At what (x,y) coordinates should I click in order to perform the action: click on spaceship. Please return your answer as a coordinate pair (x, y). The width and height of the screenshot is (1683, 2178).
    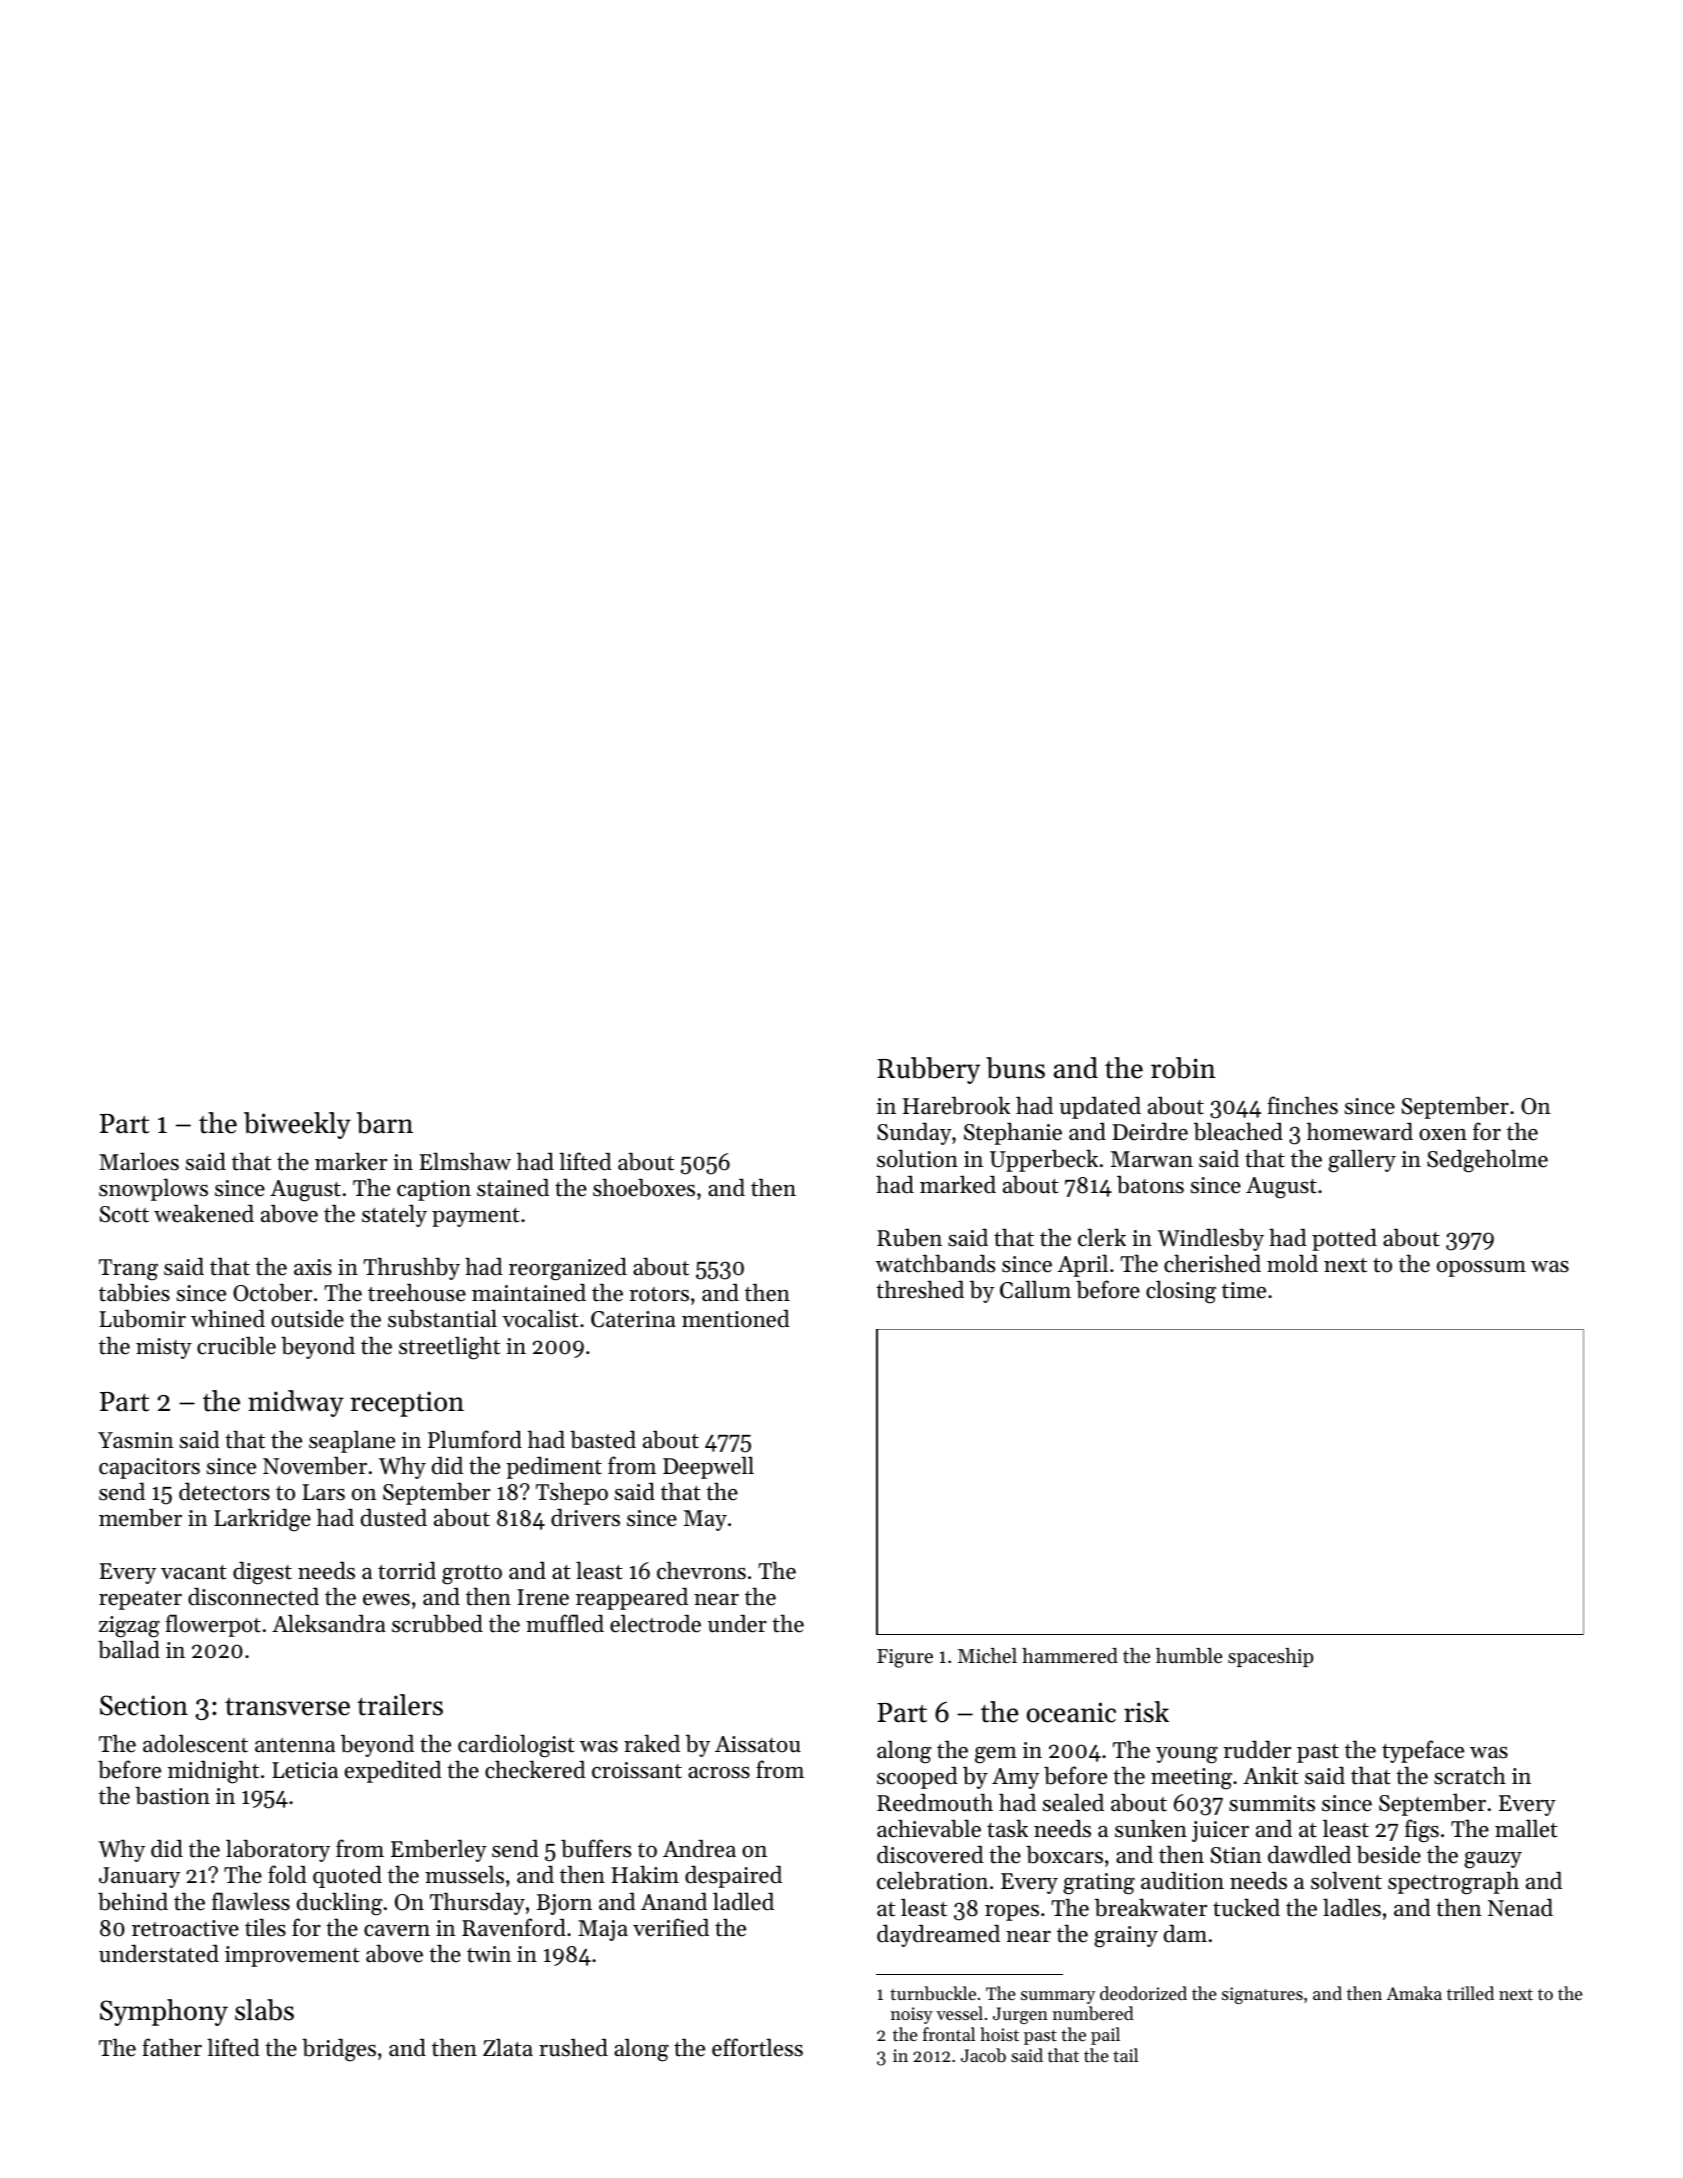
    Looking at the image, I should click on (1270, 1657).
